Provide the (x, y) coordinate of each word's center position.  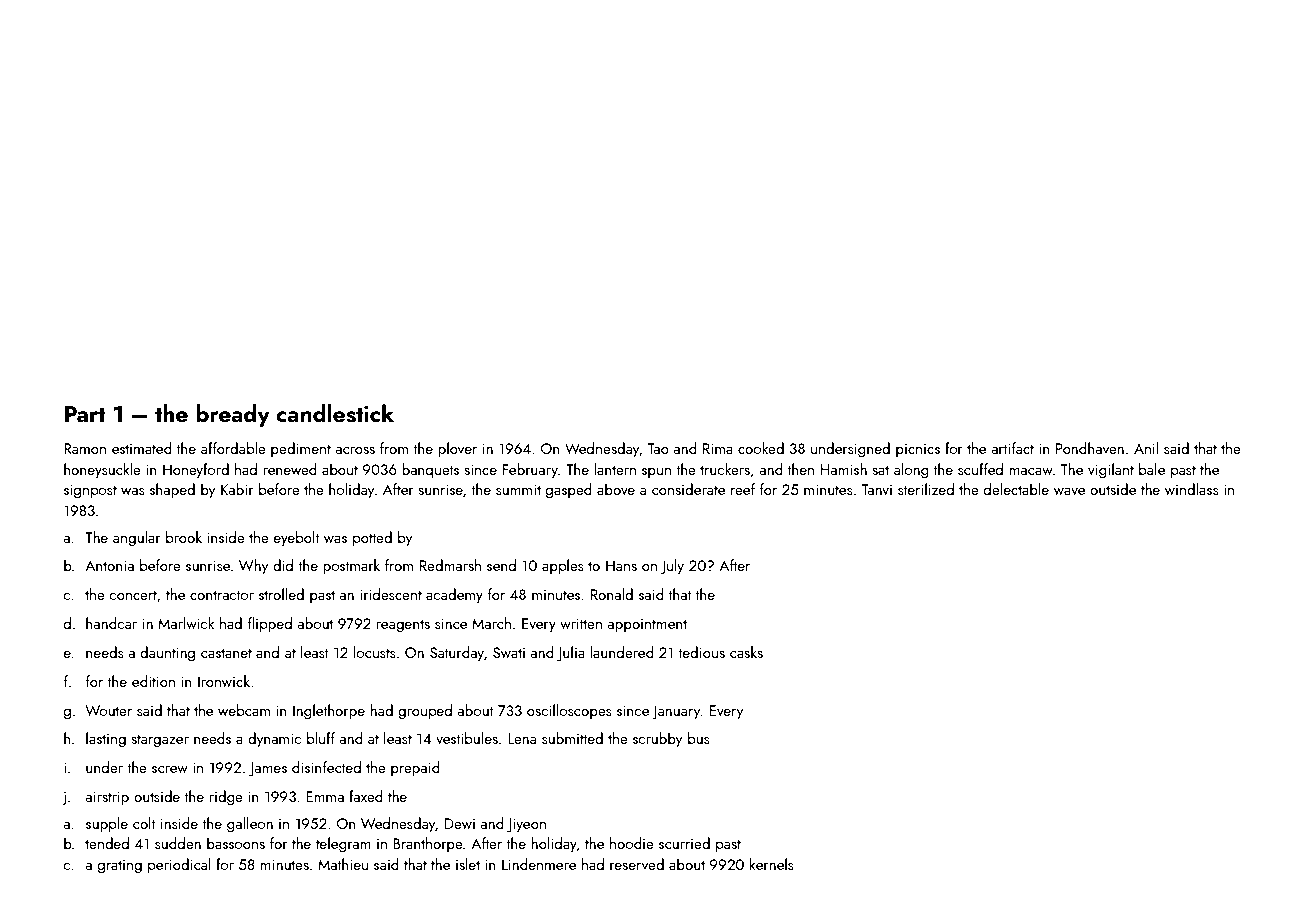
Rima (718, 448)
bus (699, 738)
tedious (701, 652)
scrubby (657, 740)
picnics (918, 450)
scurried (684, 843)
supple (107, 824)
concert (133, 595)
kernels (772, 864)
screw (170, 769)
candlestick (335, 413)
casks (746, 652)
